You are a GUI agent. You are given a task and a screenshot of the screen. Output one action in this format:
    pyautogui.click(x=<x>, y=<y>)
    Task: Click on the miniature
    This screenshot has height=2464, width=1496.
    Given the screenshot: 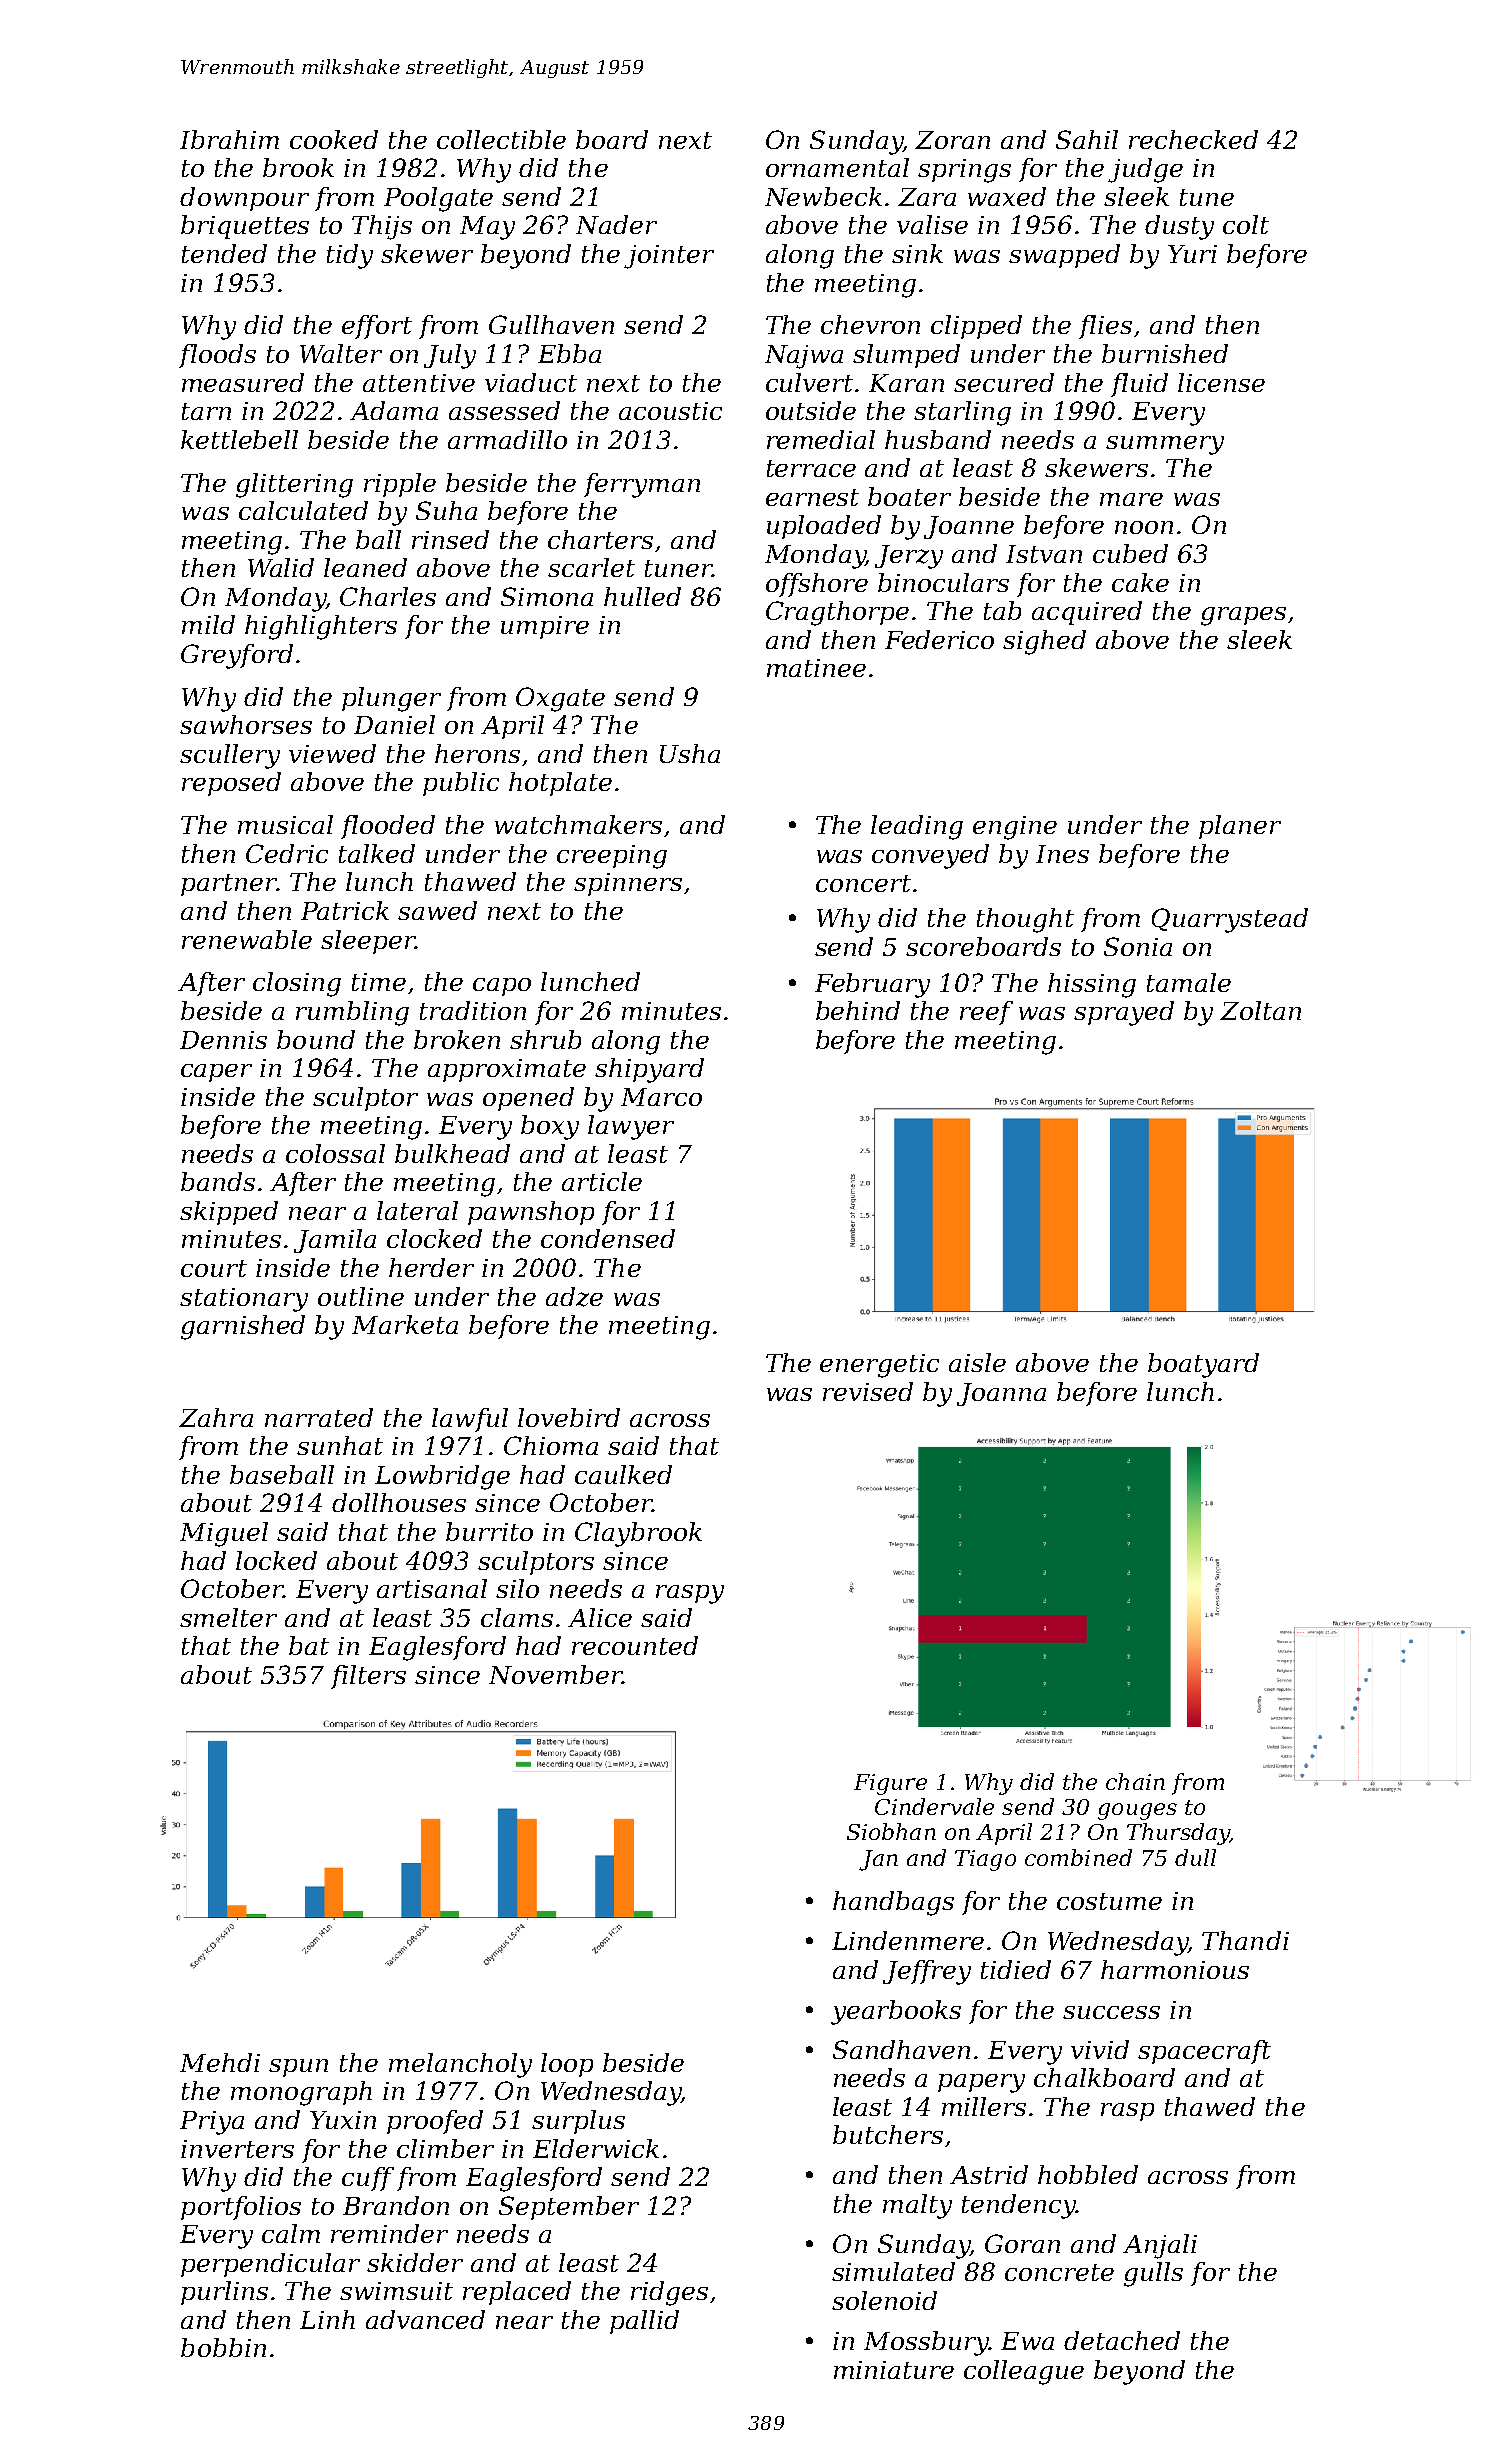 What is the action you would take?
    pyautogui.click(x=894, y=2370)
